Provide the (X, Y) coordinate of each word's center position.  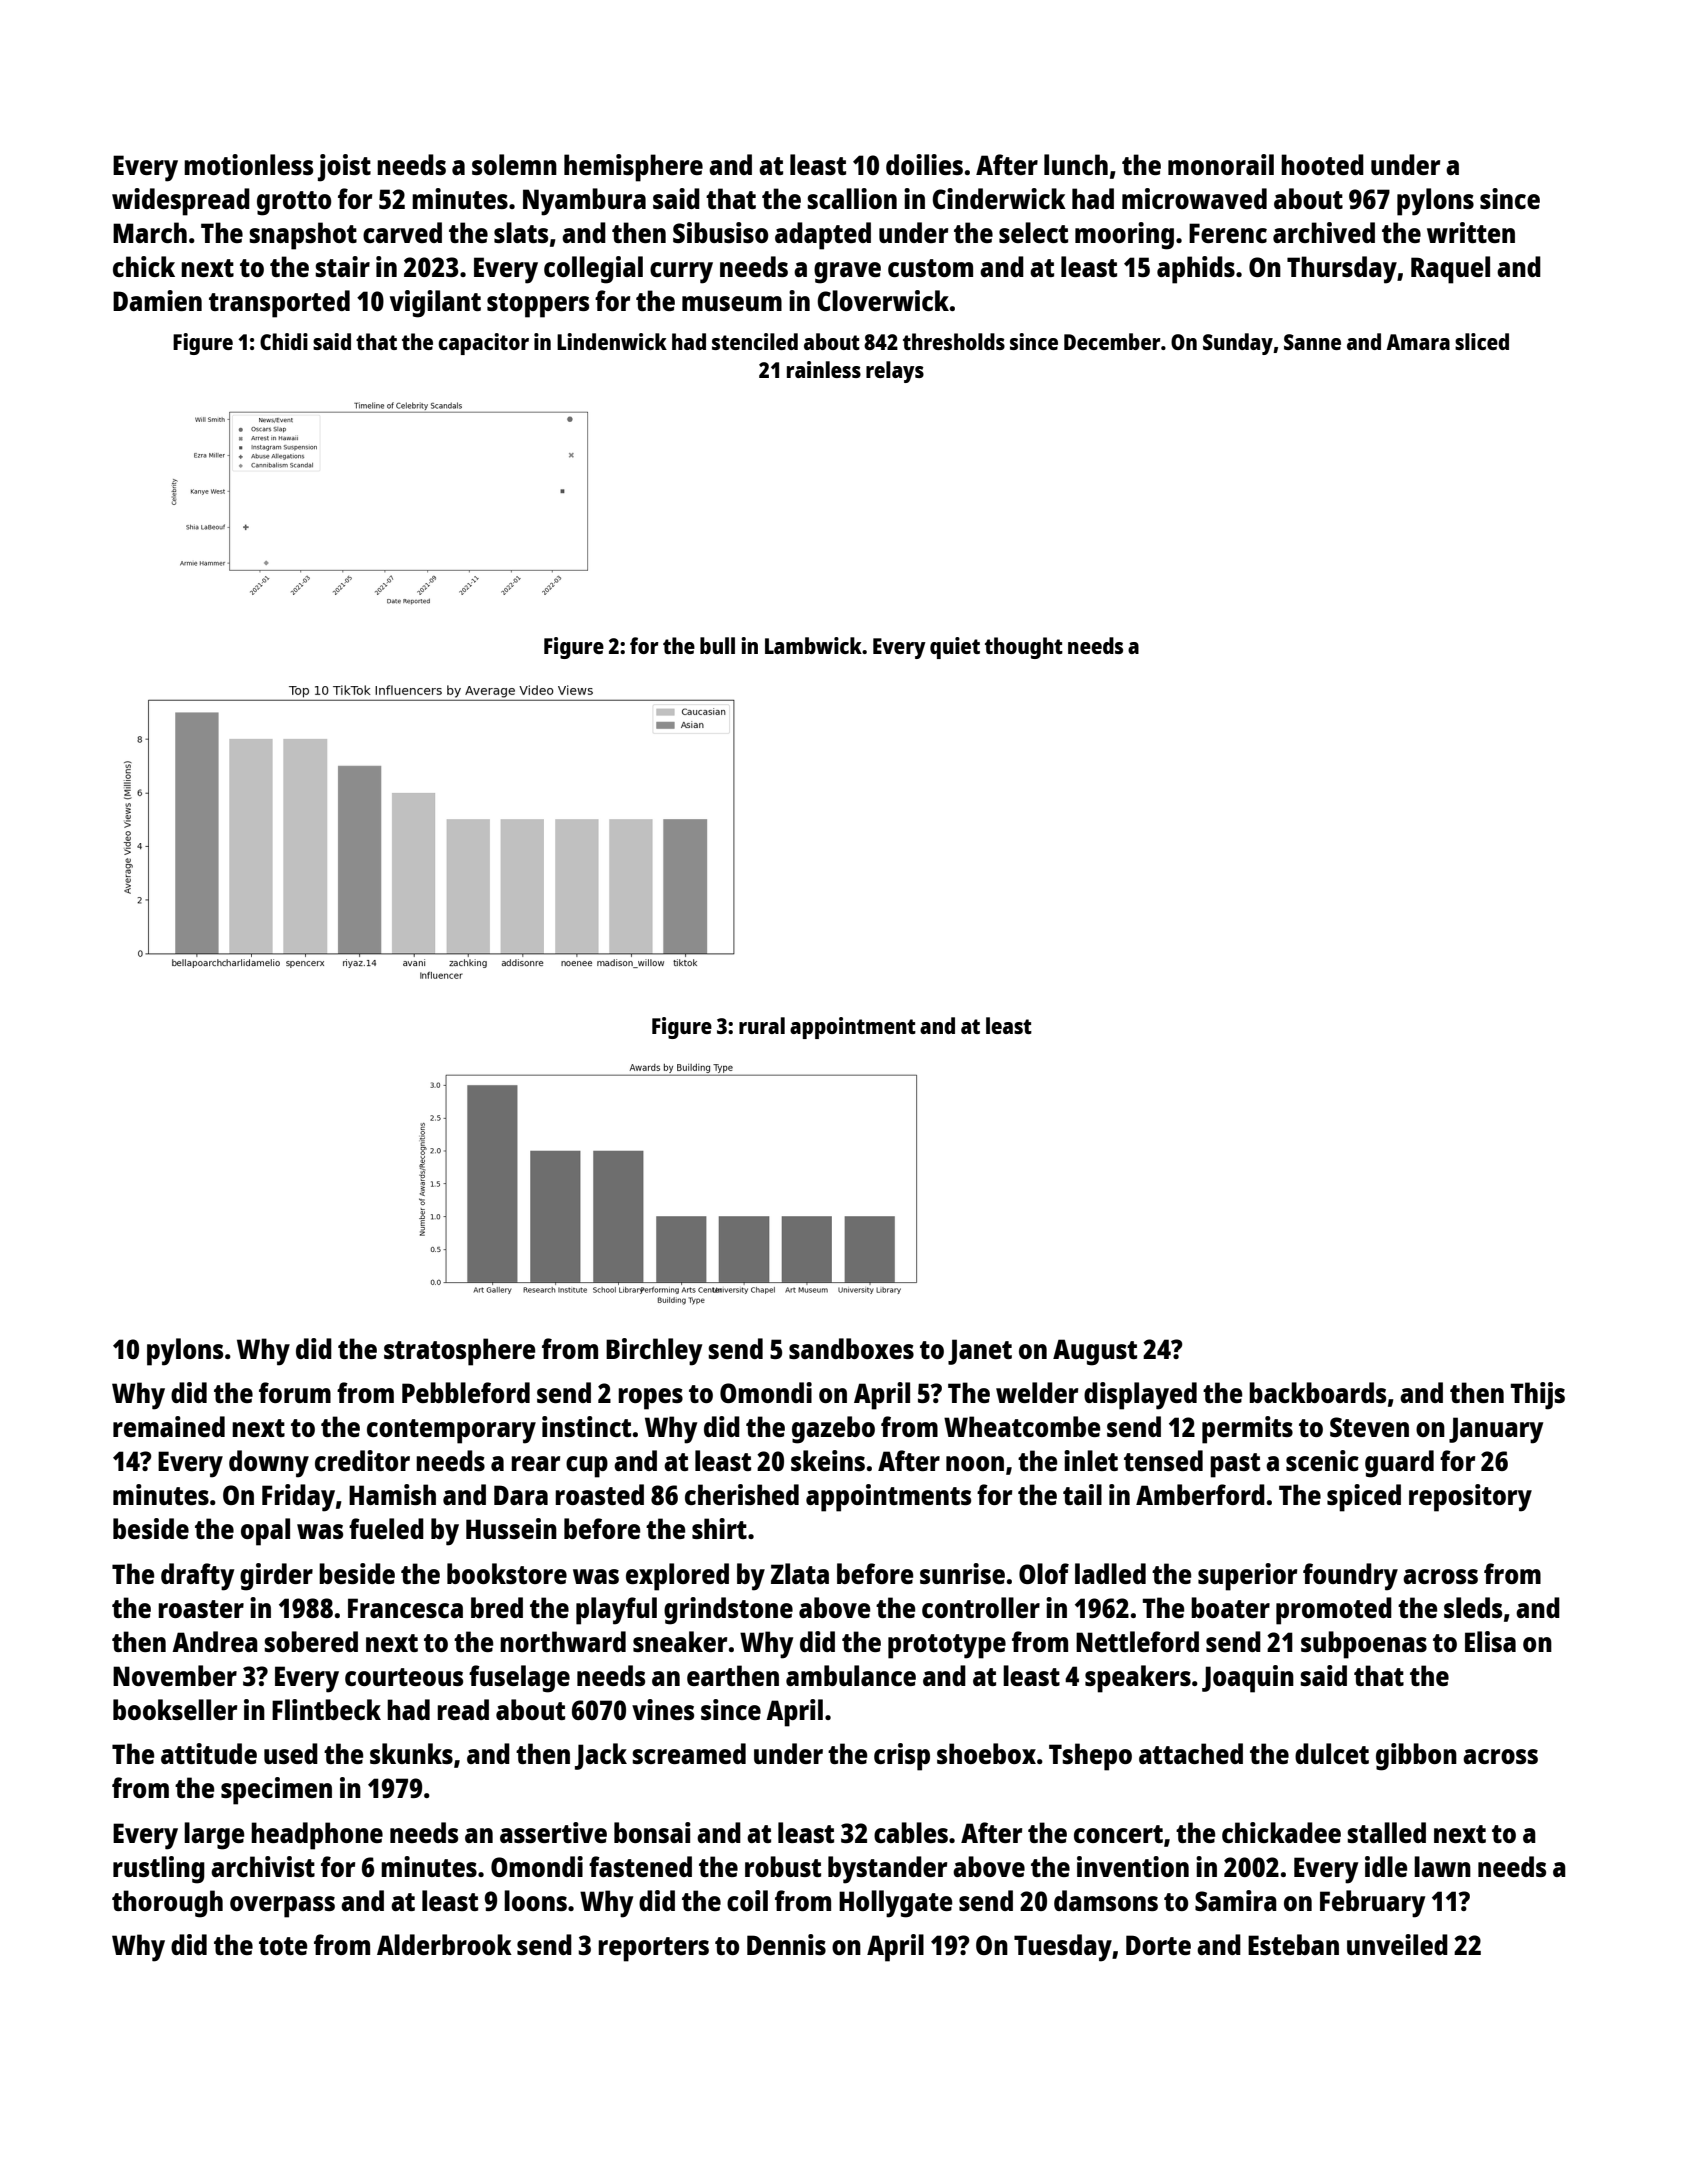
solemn (514, 164)
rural (762, 1025)
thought (1024, 648)
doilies (924, 164)
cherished (742, 1494)
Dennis (786, 1944)
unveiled (1397, 1944)
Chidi (284, 341)
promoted (1334, 1611)
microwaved (1194, 198)
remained (169, 1426)
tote (283, 1946)
